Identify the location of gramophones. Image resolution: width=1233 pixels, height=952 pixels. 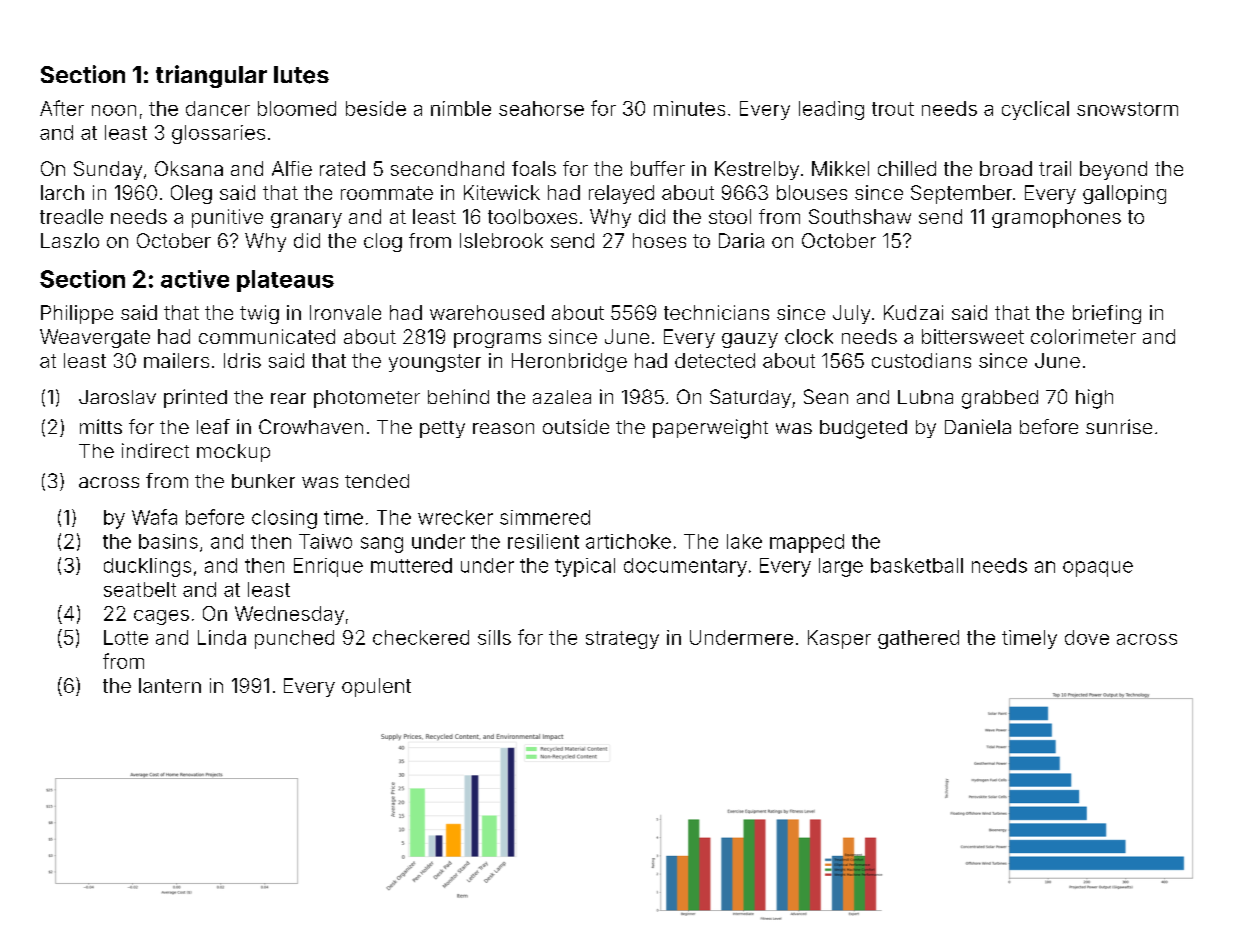
(1056, 218).
